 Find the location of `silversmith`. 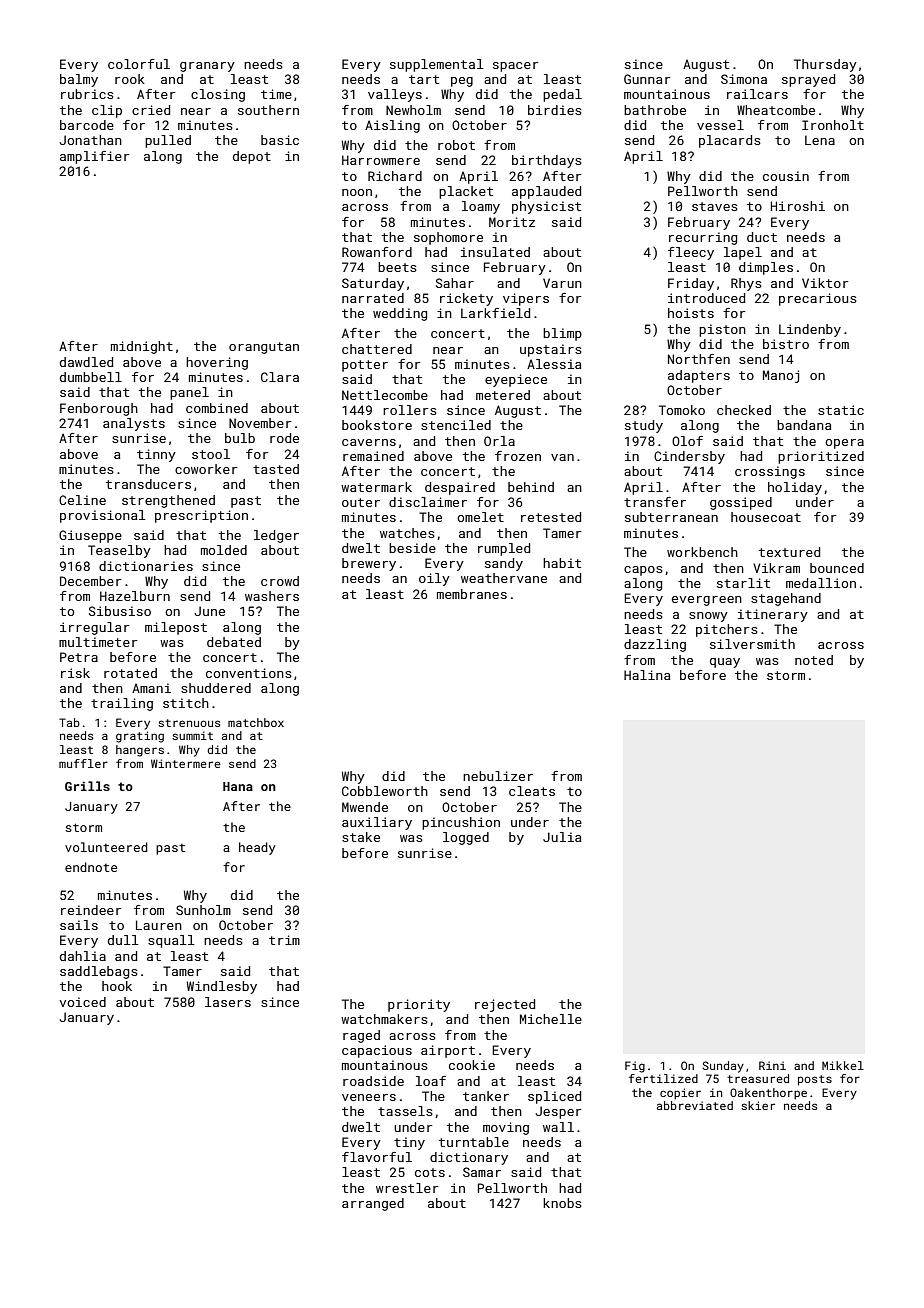

silversmith is located at coordinates (752, 644).
